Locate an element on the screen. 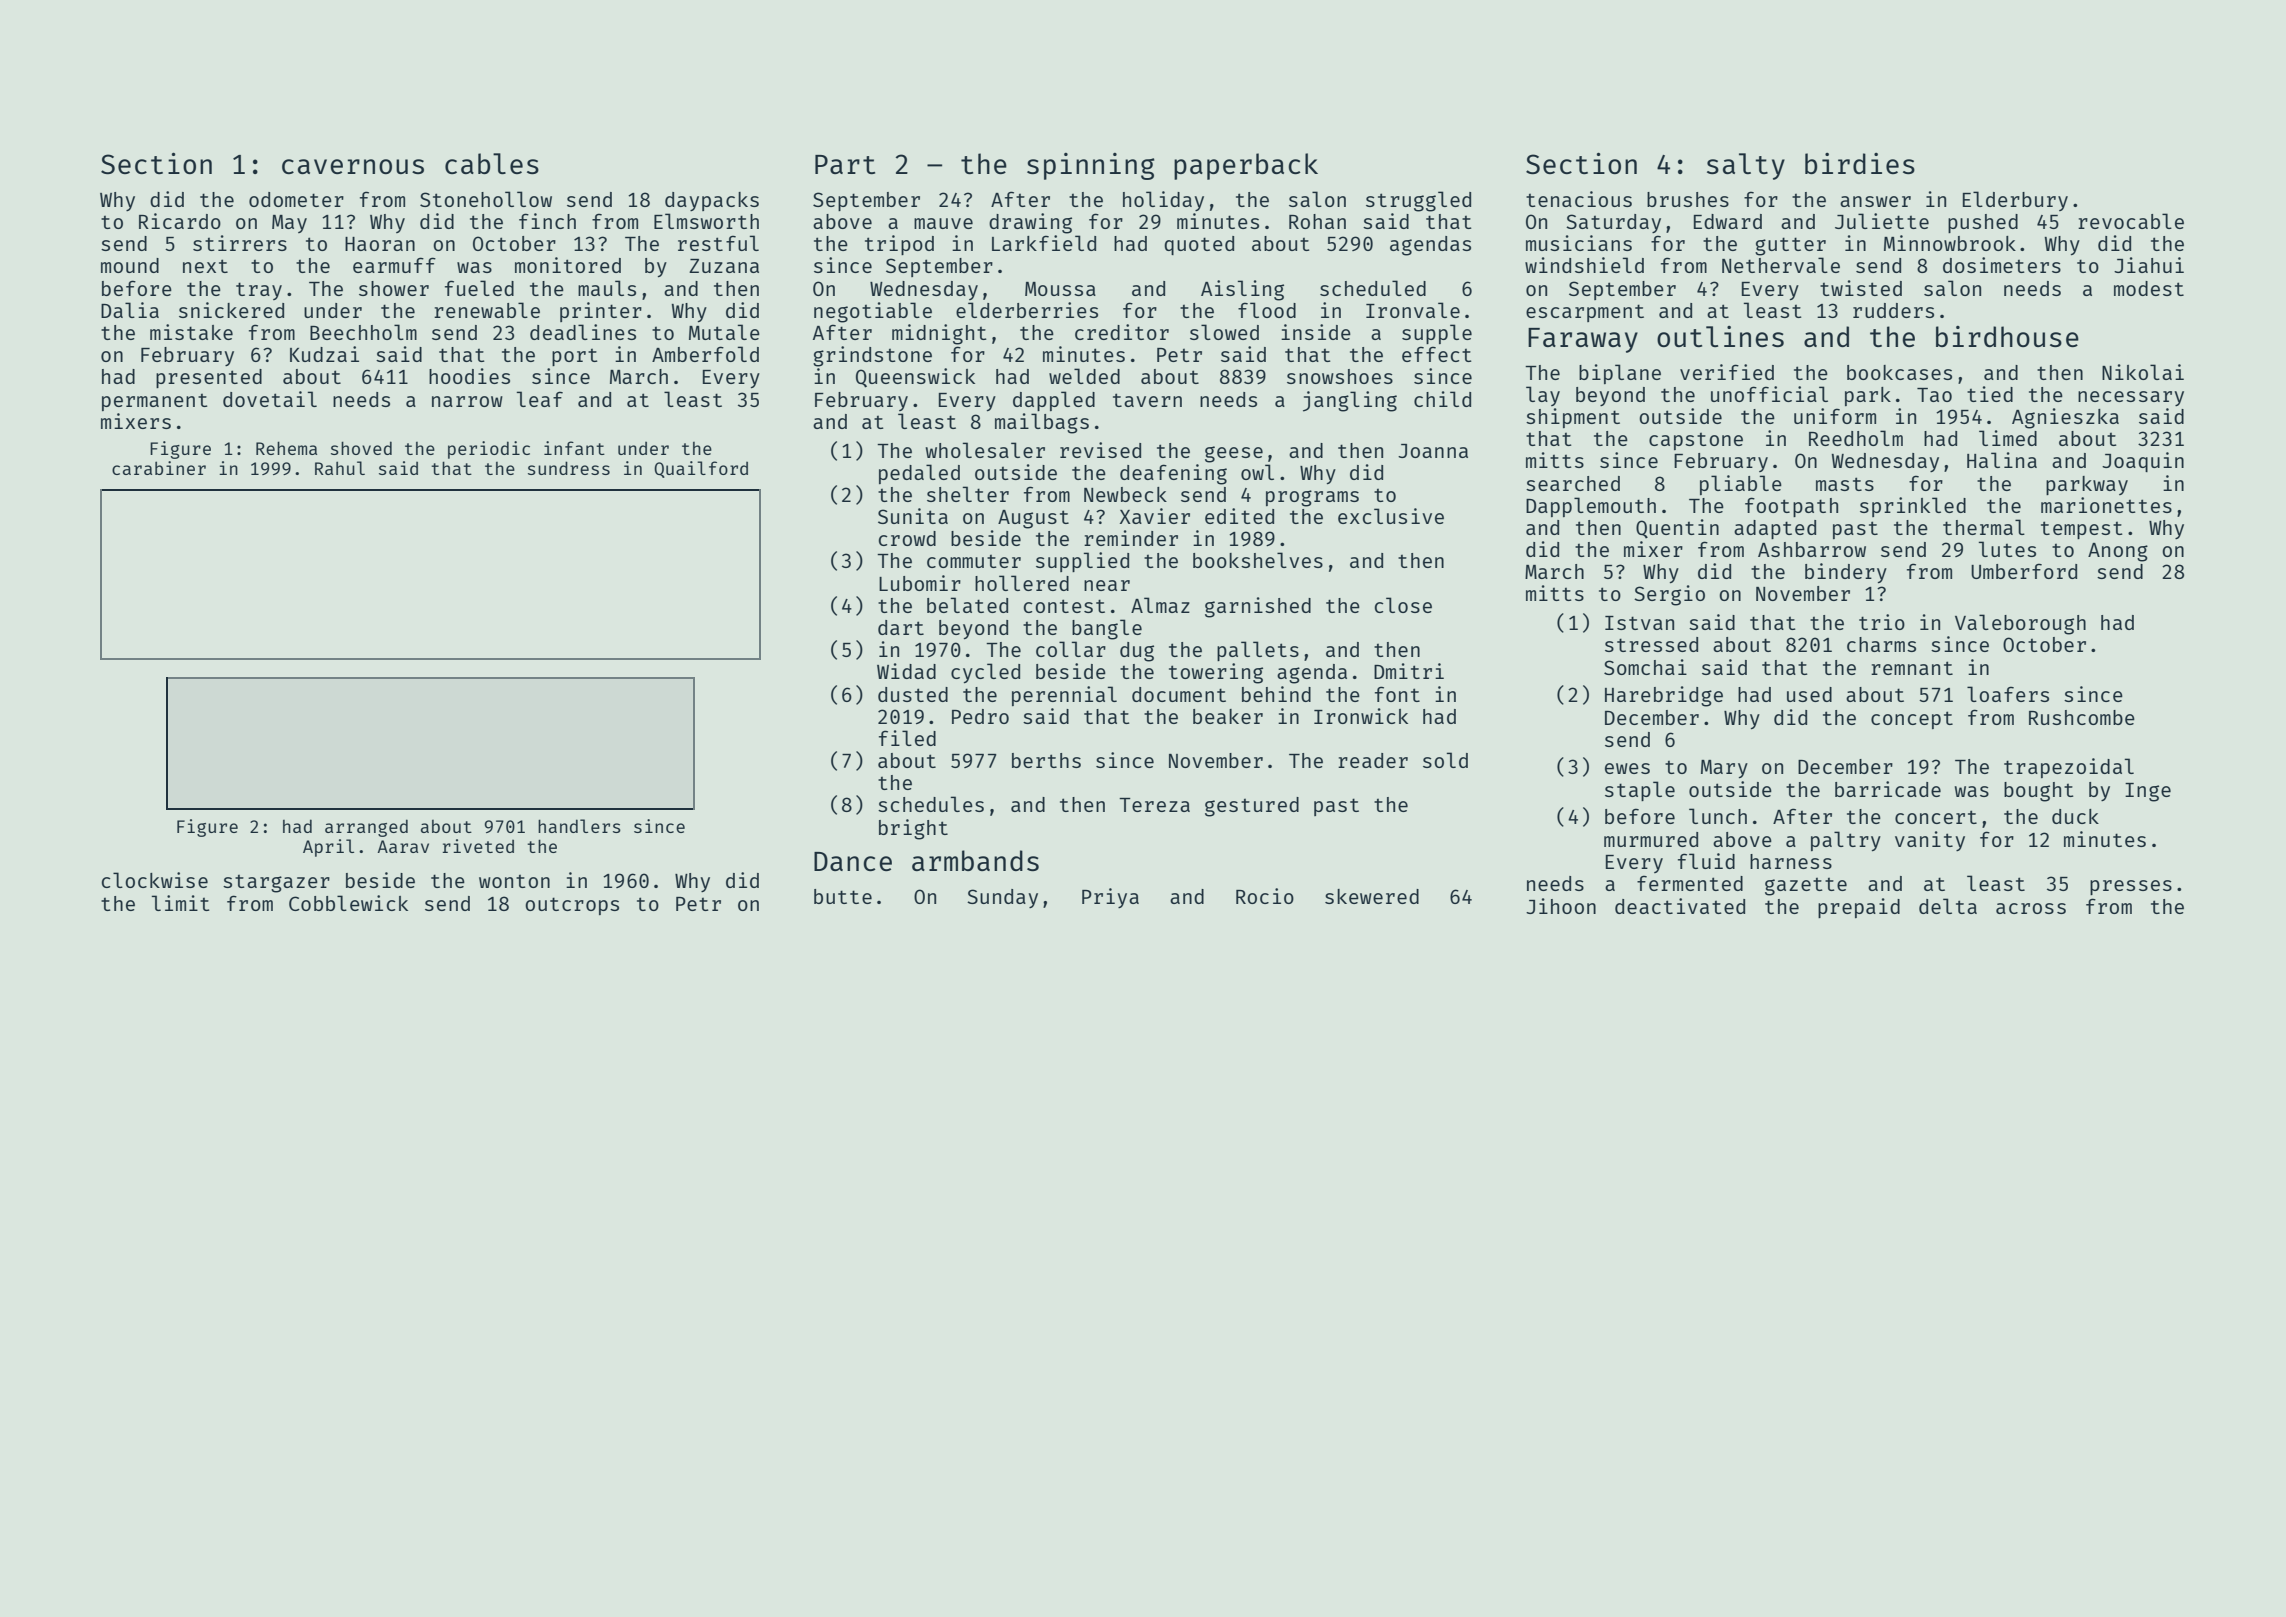  carabiner is located at coordinates (159, 468).
